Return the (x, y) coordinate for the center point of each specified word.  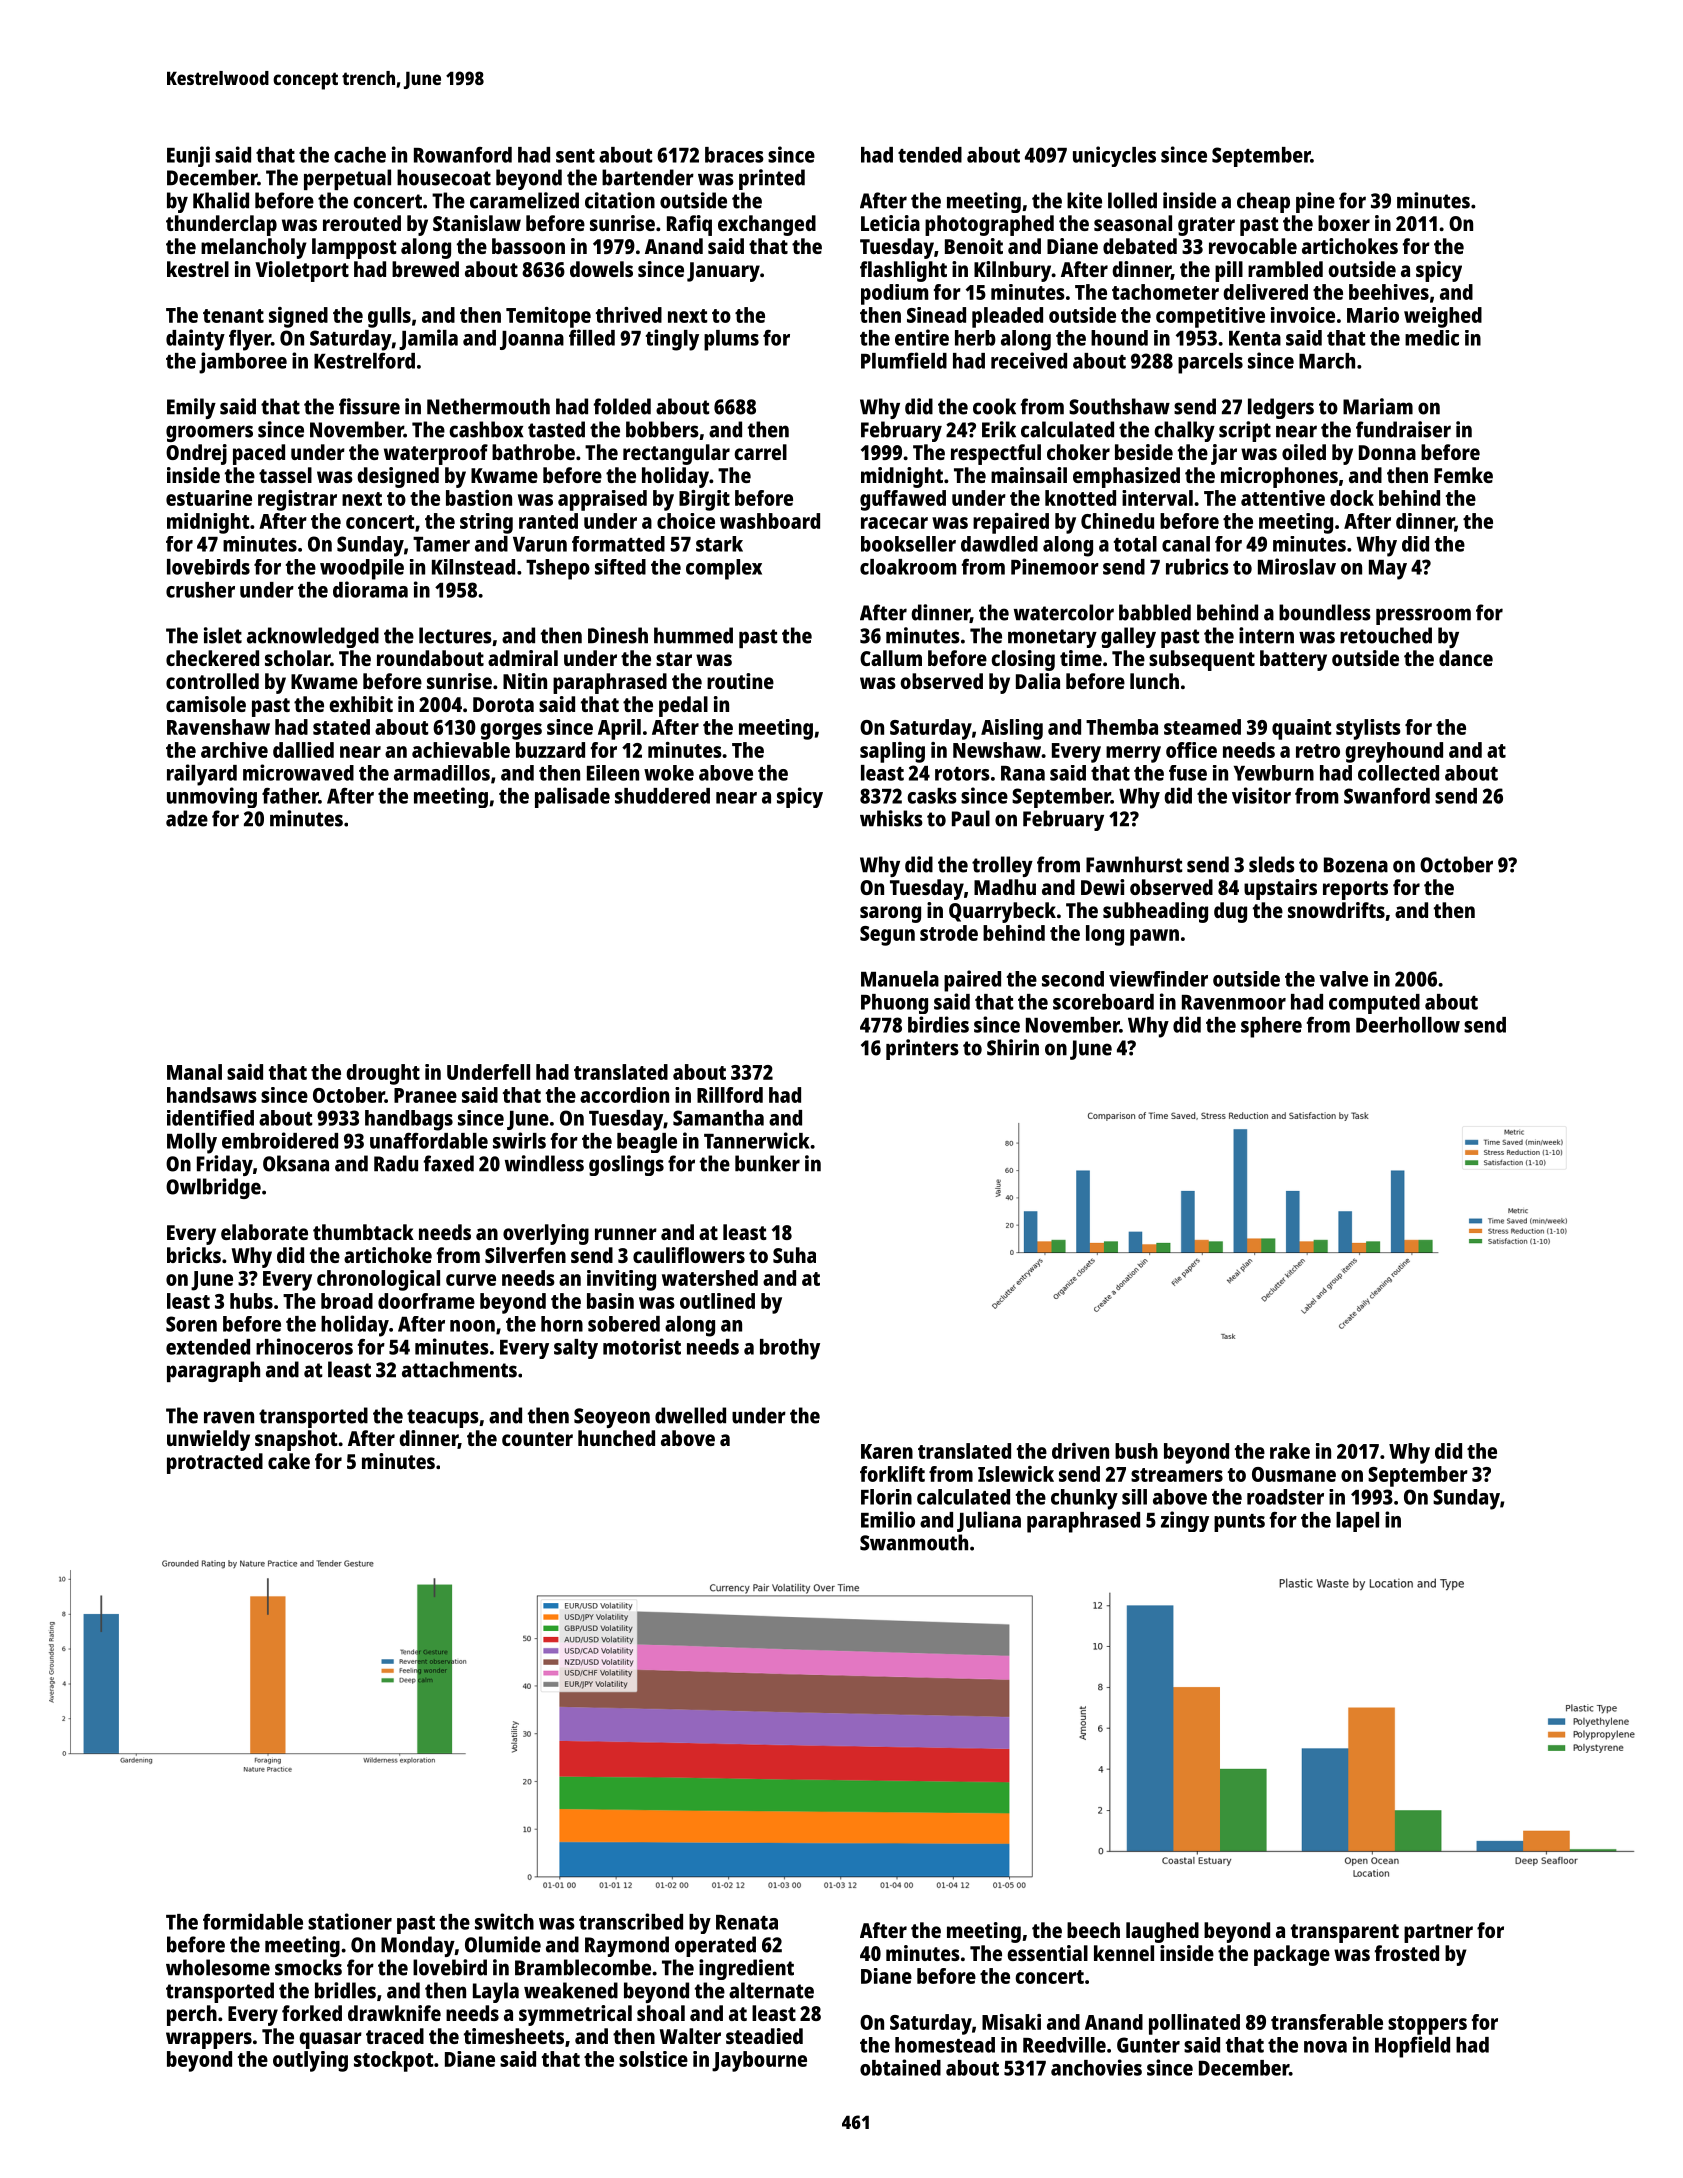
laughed (1162, 1932)
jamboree (243, 363)
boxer (1344, 223)
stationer (350, 1921)
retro (1318, 751)
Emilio (888, 1519)
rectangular (676, 454)
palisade (572, 797)
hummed (693, 635)
